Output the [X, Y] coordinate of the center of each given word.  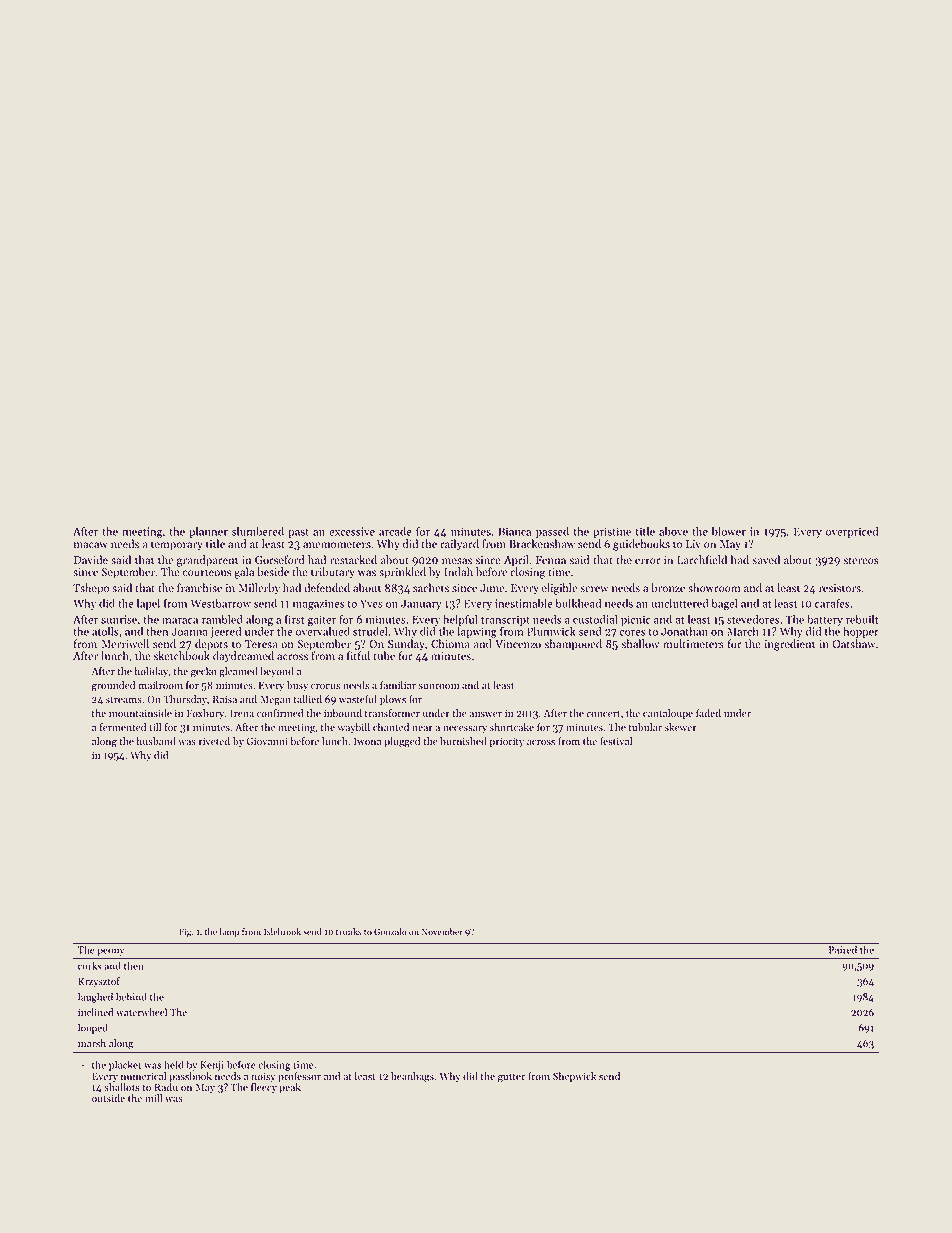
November [442, 931]
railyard [459, 545]
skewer [681, 727]
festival [616, 741]
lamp [229, 932]
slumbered [258, 531]
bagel [724, 604]
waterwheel [141, 1012]
